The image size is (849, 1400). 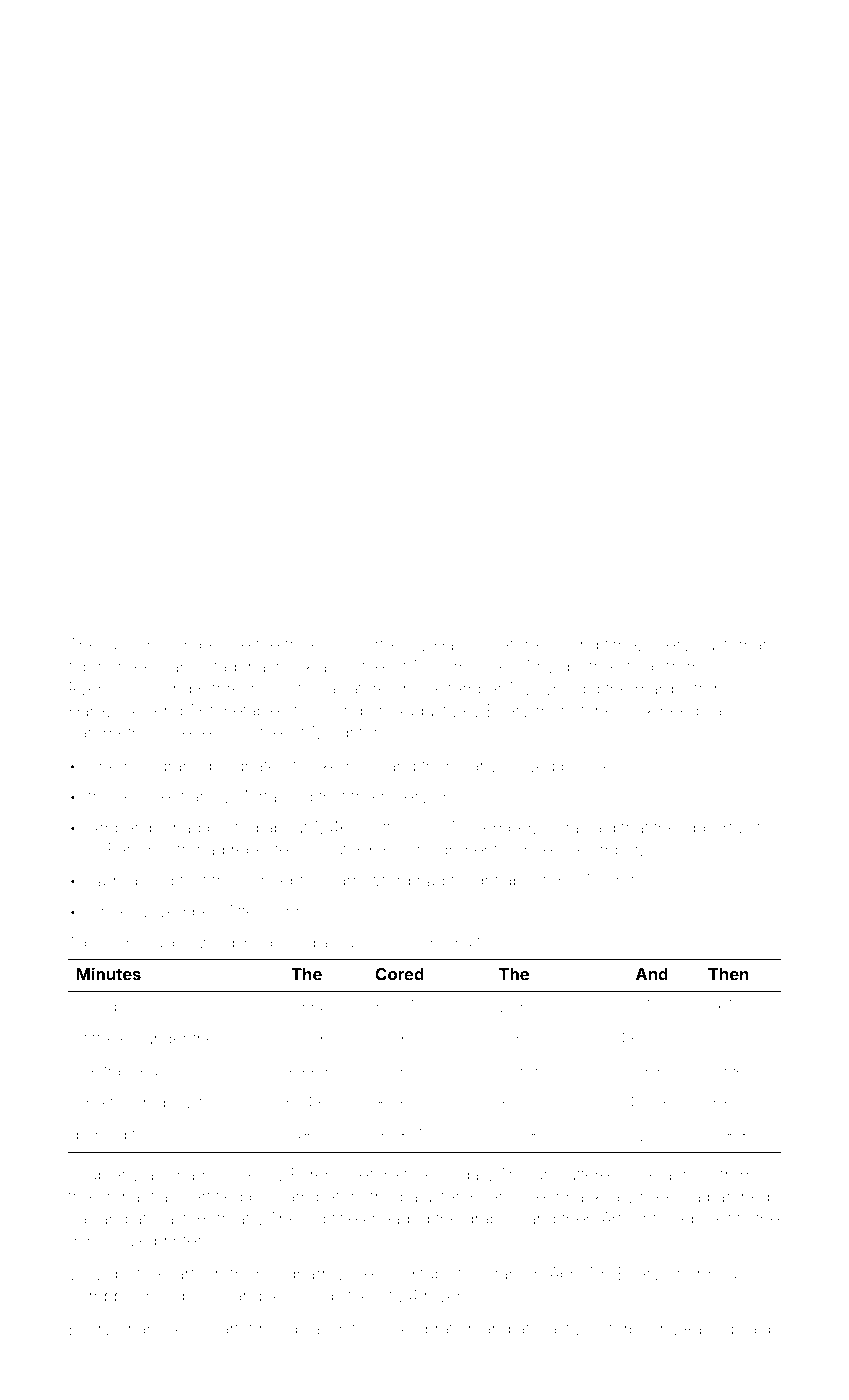 What do you see at coordinates (715, 1219) in the screenshot?
I see `next` at bounding box center [715, 1219].
